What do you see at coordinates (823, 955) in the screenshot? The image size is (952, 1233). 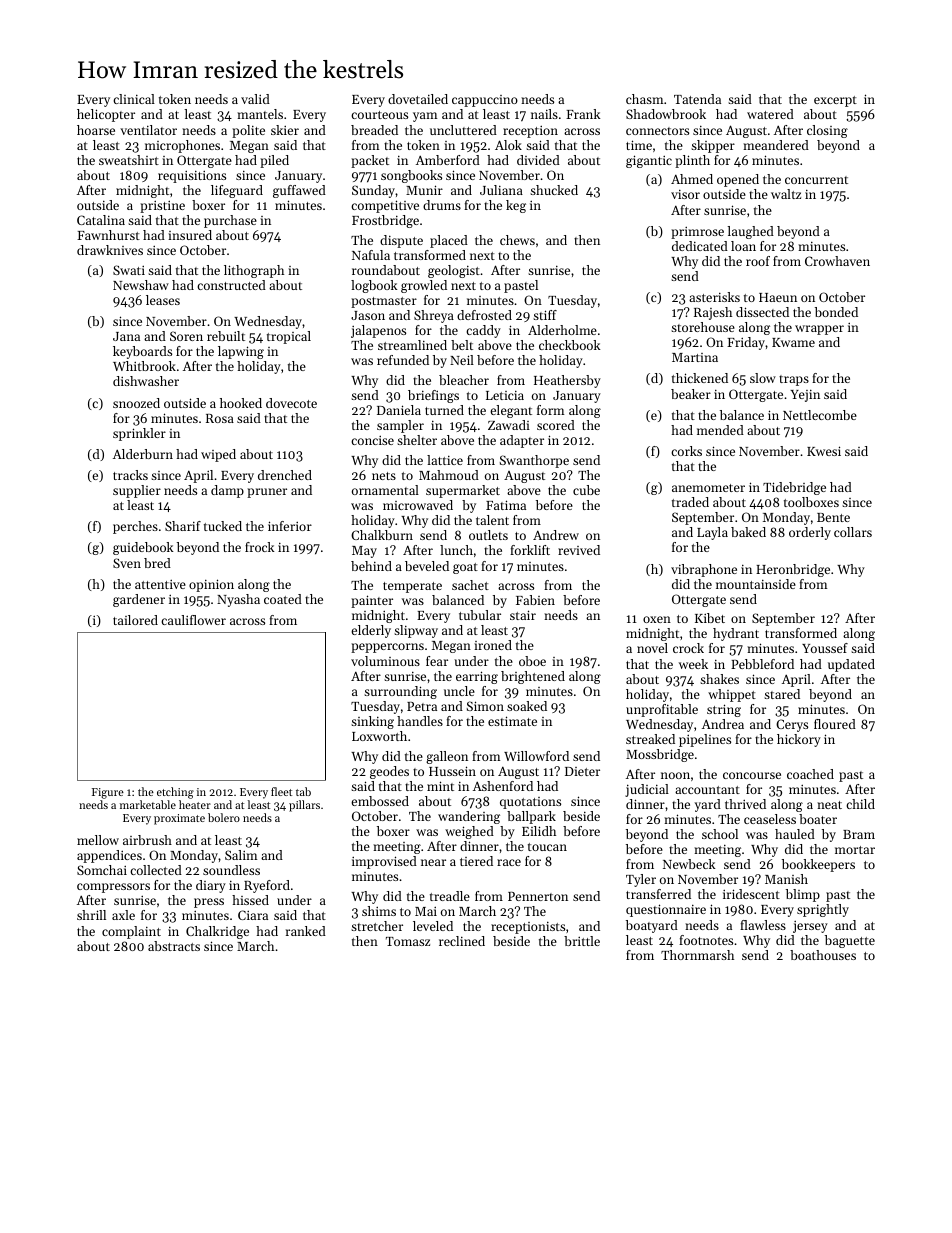 I see `boathouses` at bounding box center [823, 955].
